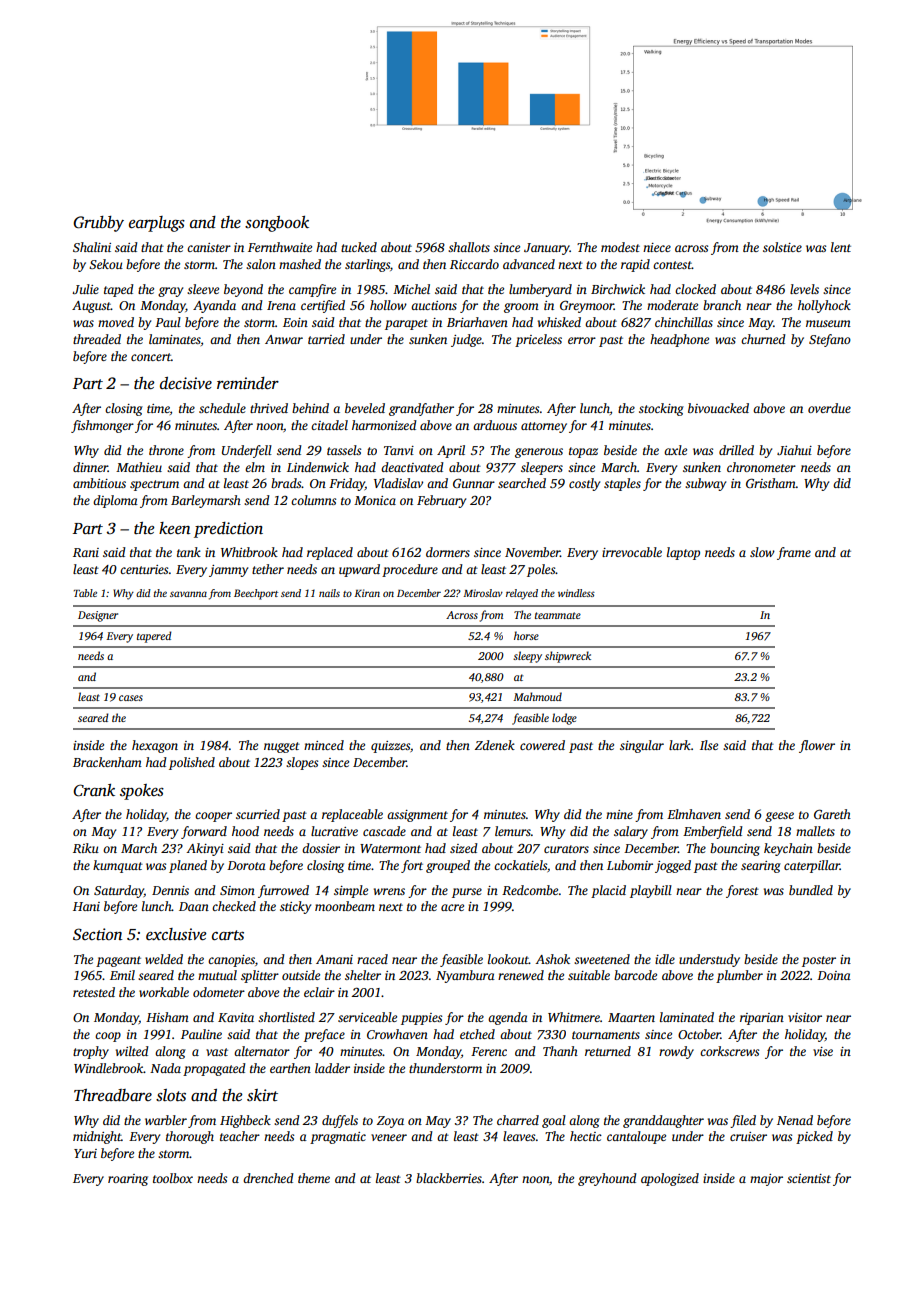 The height and width of the screenshot is (1308, 924). Describe the element at coordinates (817, 746) in the screenshot. I see `flower` at that location.
